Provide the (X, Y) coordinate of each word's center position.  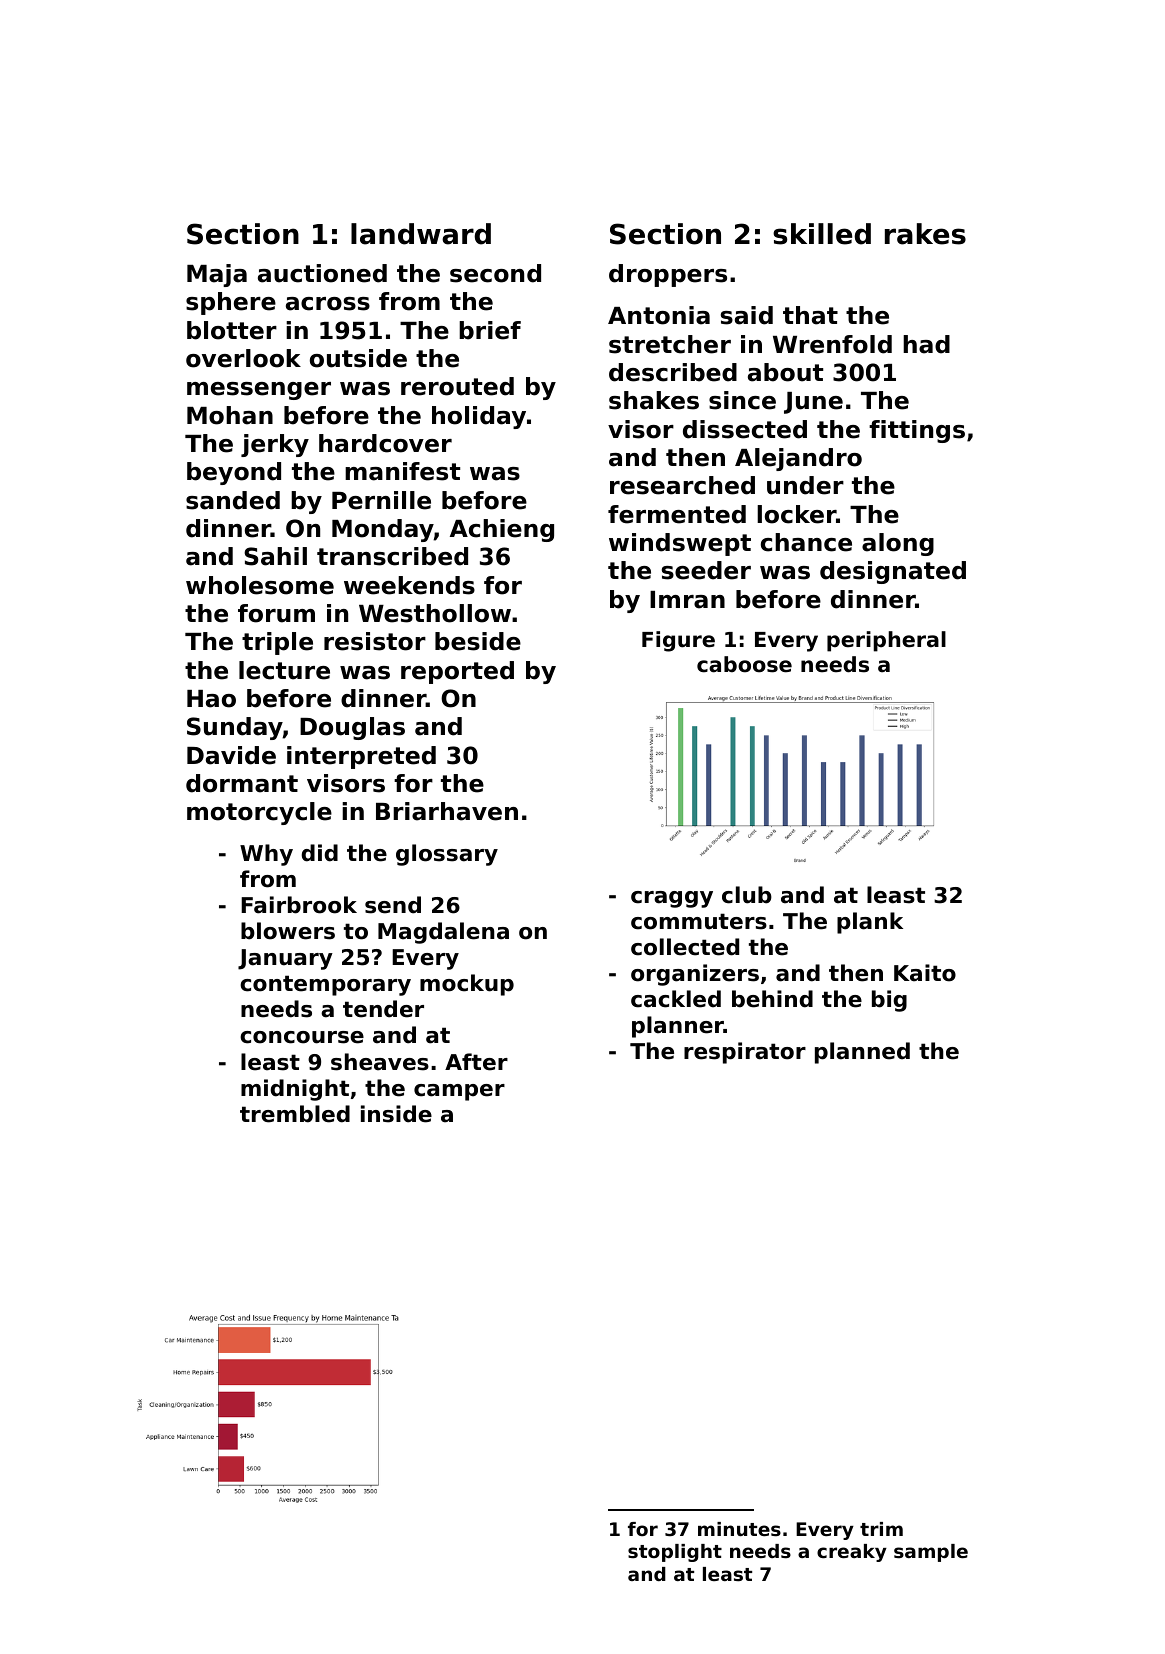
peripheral (886, 641)
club (747, 895)
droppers (668, 275)
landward (421, 234)
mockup (467, 985)
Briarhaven (447, 811)
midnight (295, 1090)
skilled (822, 234)
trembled (295, 1114)
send (393, 905)
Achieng (502, 530)
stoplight (675, 1553)
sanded (233, 500)
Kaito (925, 973)
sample (931, 1553)
